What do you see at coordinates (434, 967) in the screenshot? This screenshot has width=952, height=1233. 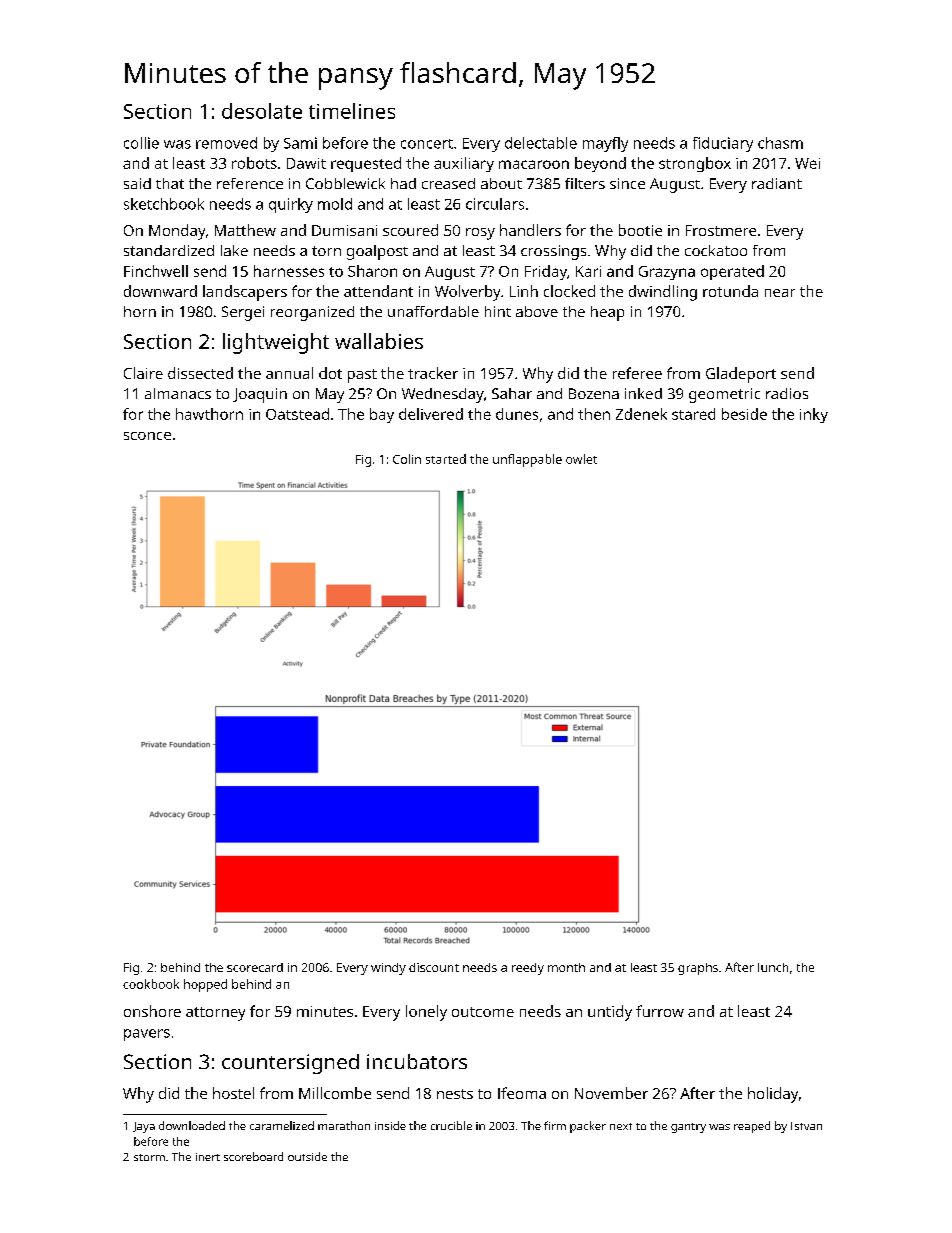 I see `discount` at bounding box center [434, 967].
